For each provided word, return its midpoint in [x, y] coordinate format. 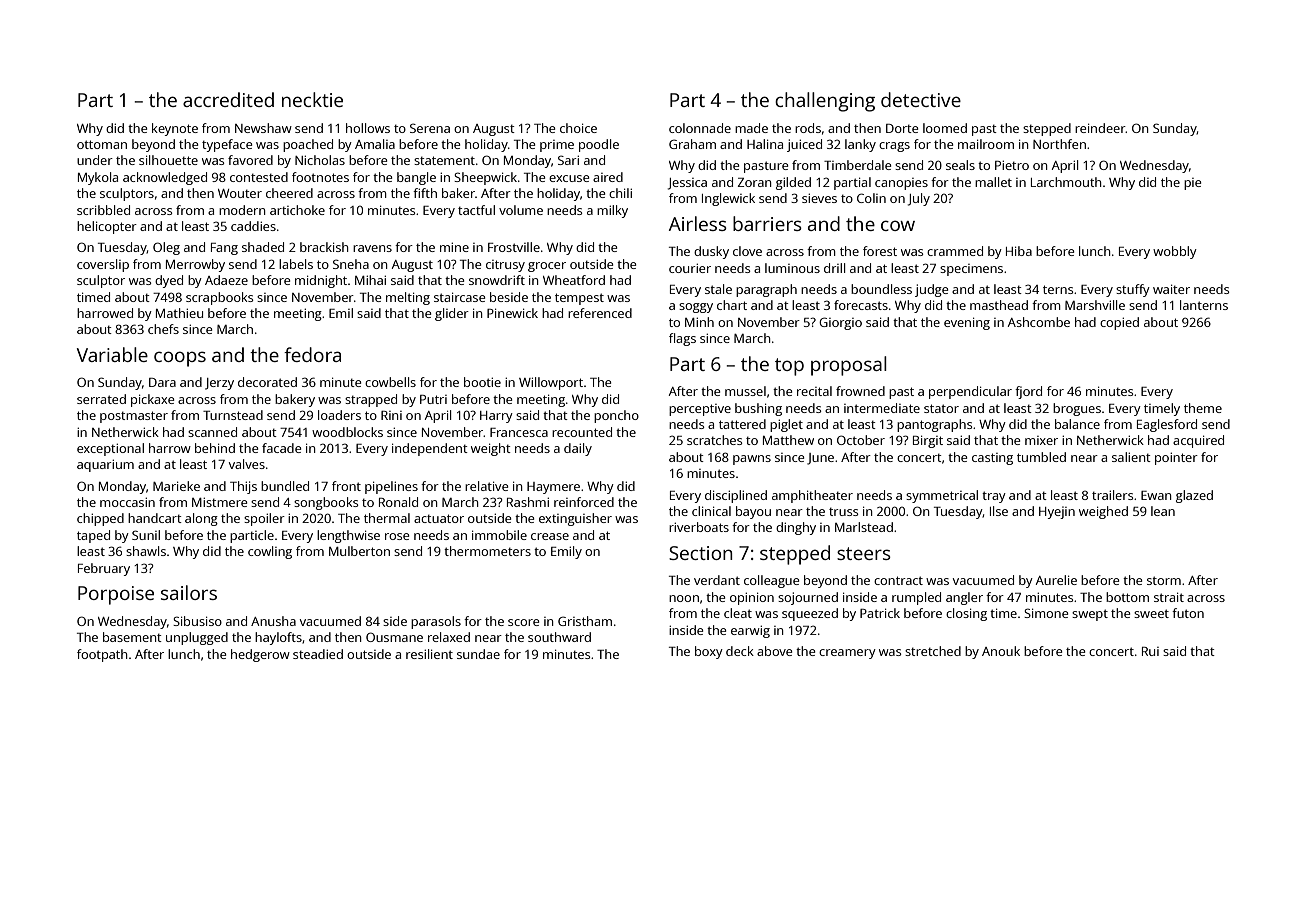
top [789, 367]
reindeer [1100, 128]
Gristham [585, 621]
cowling [270, 552]
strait [1169, 597]
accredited [228, 99]
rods [808, 128]
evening [967, 323]
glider [452, 314]
